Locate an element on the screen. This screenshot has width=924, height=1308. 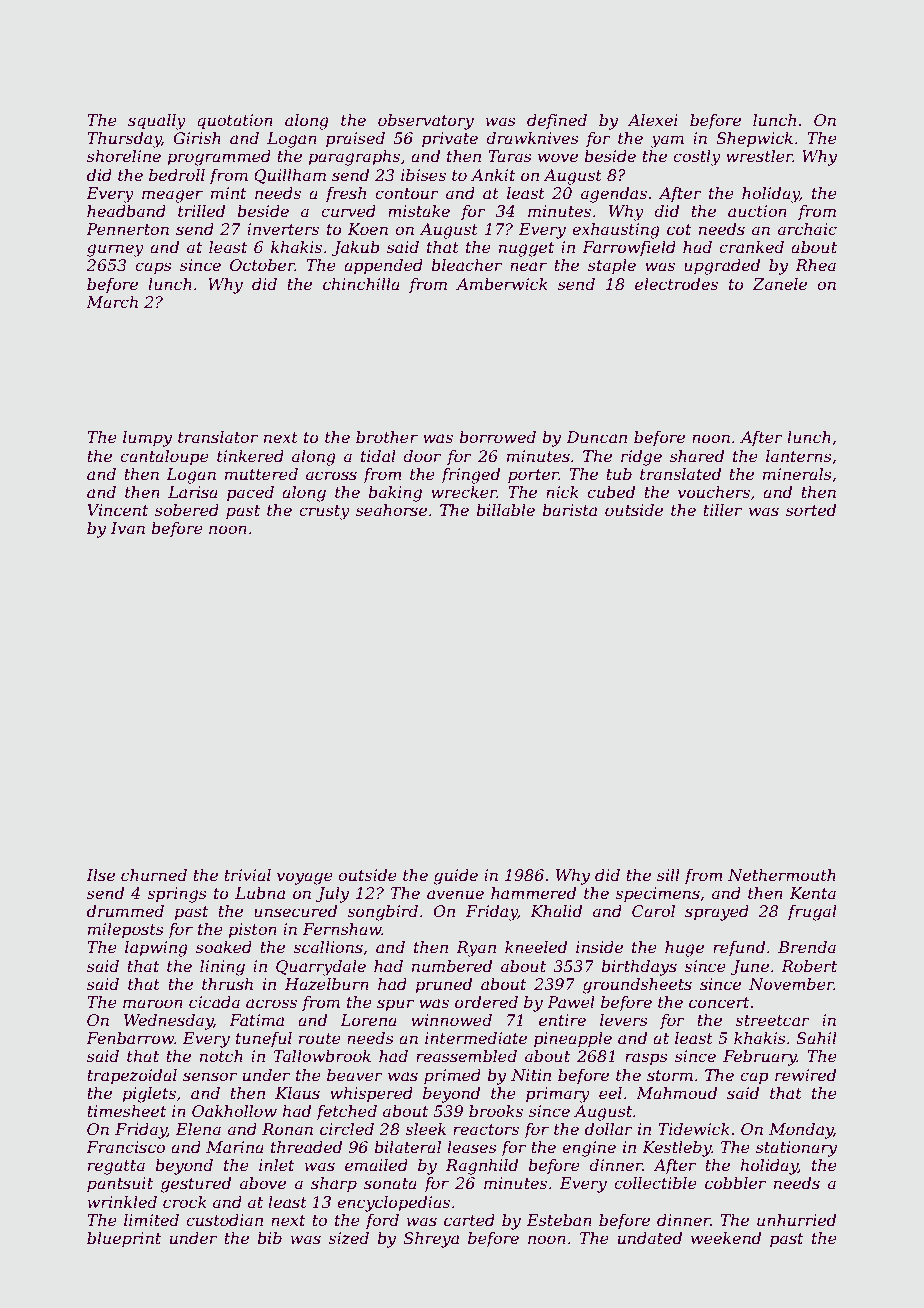
March is located at coordinates (112, 302).
